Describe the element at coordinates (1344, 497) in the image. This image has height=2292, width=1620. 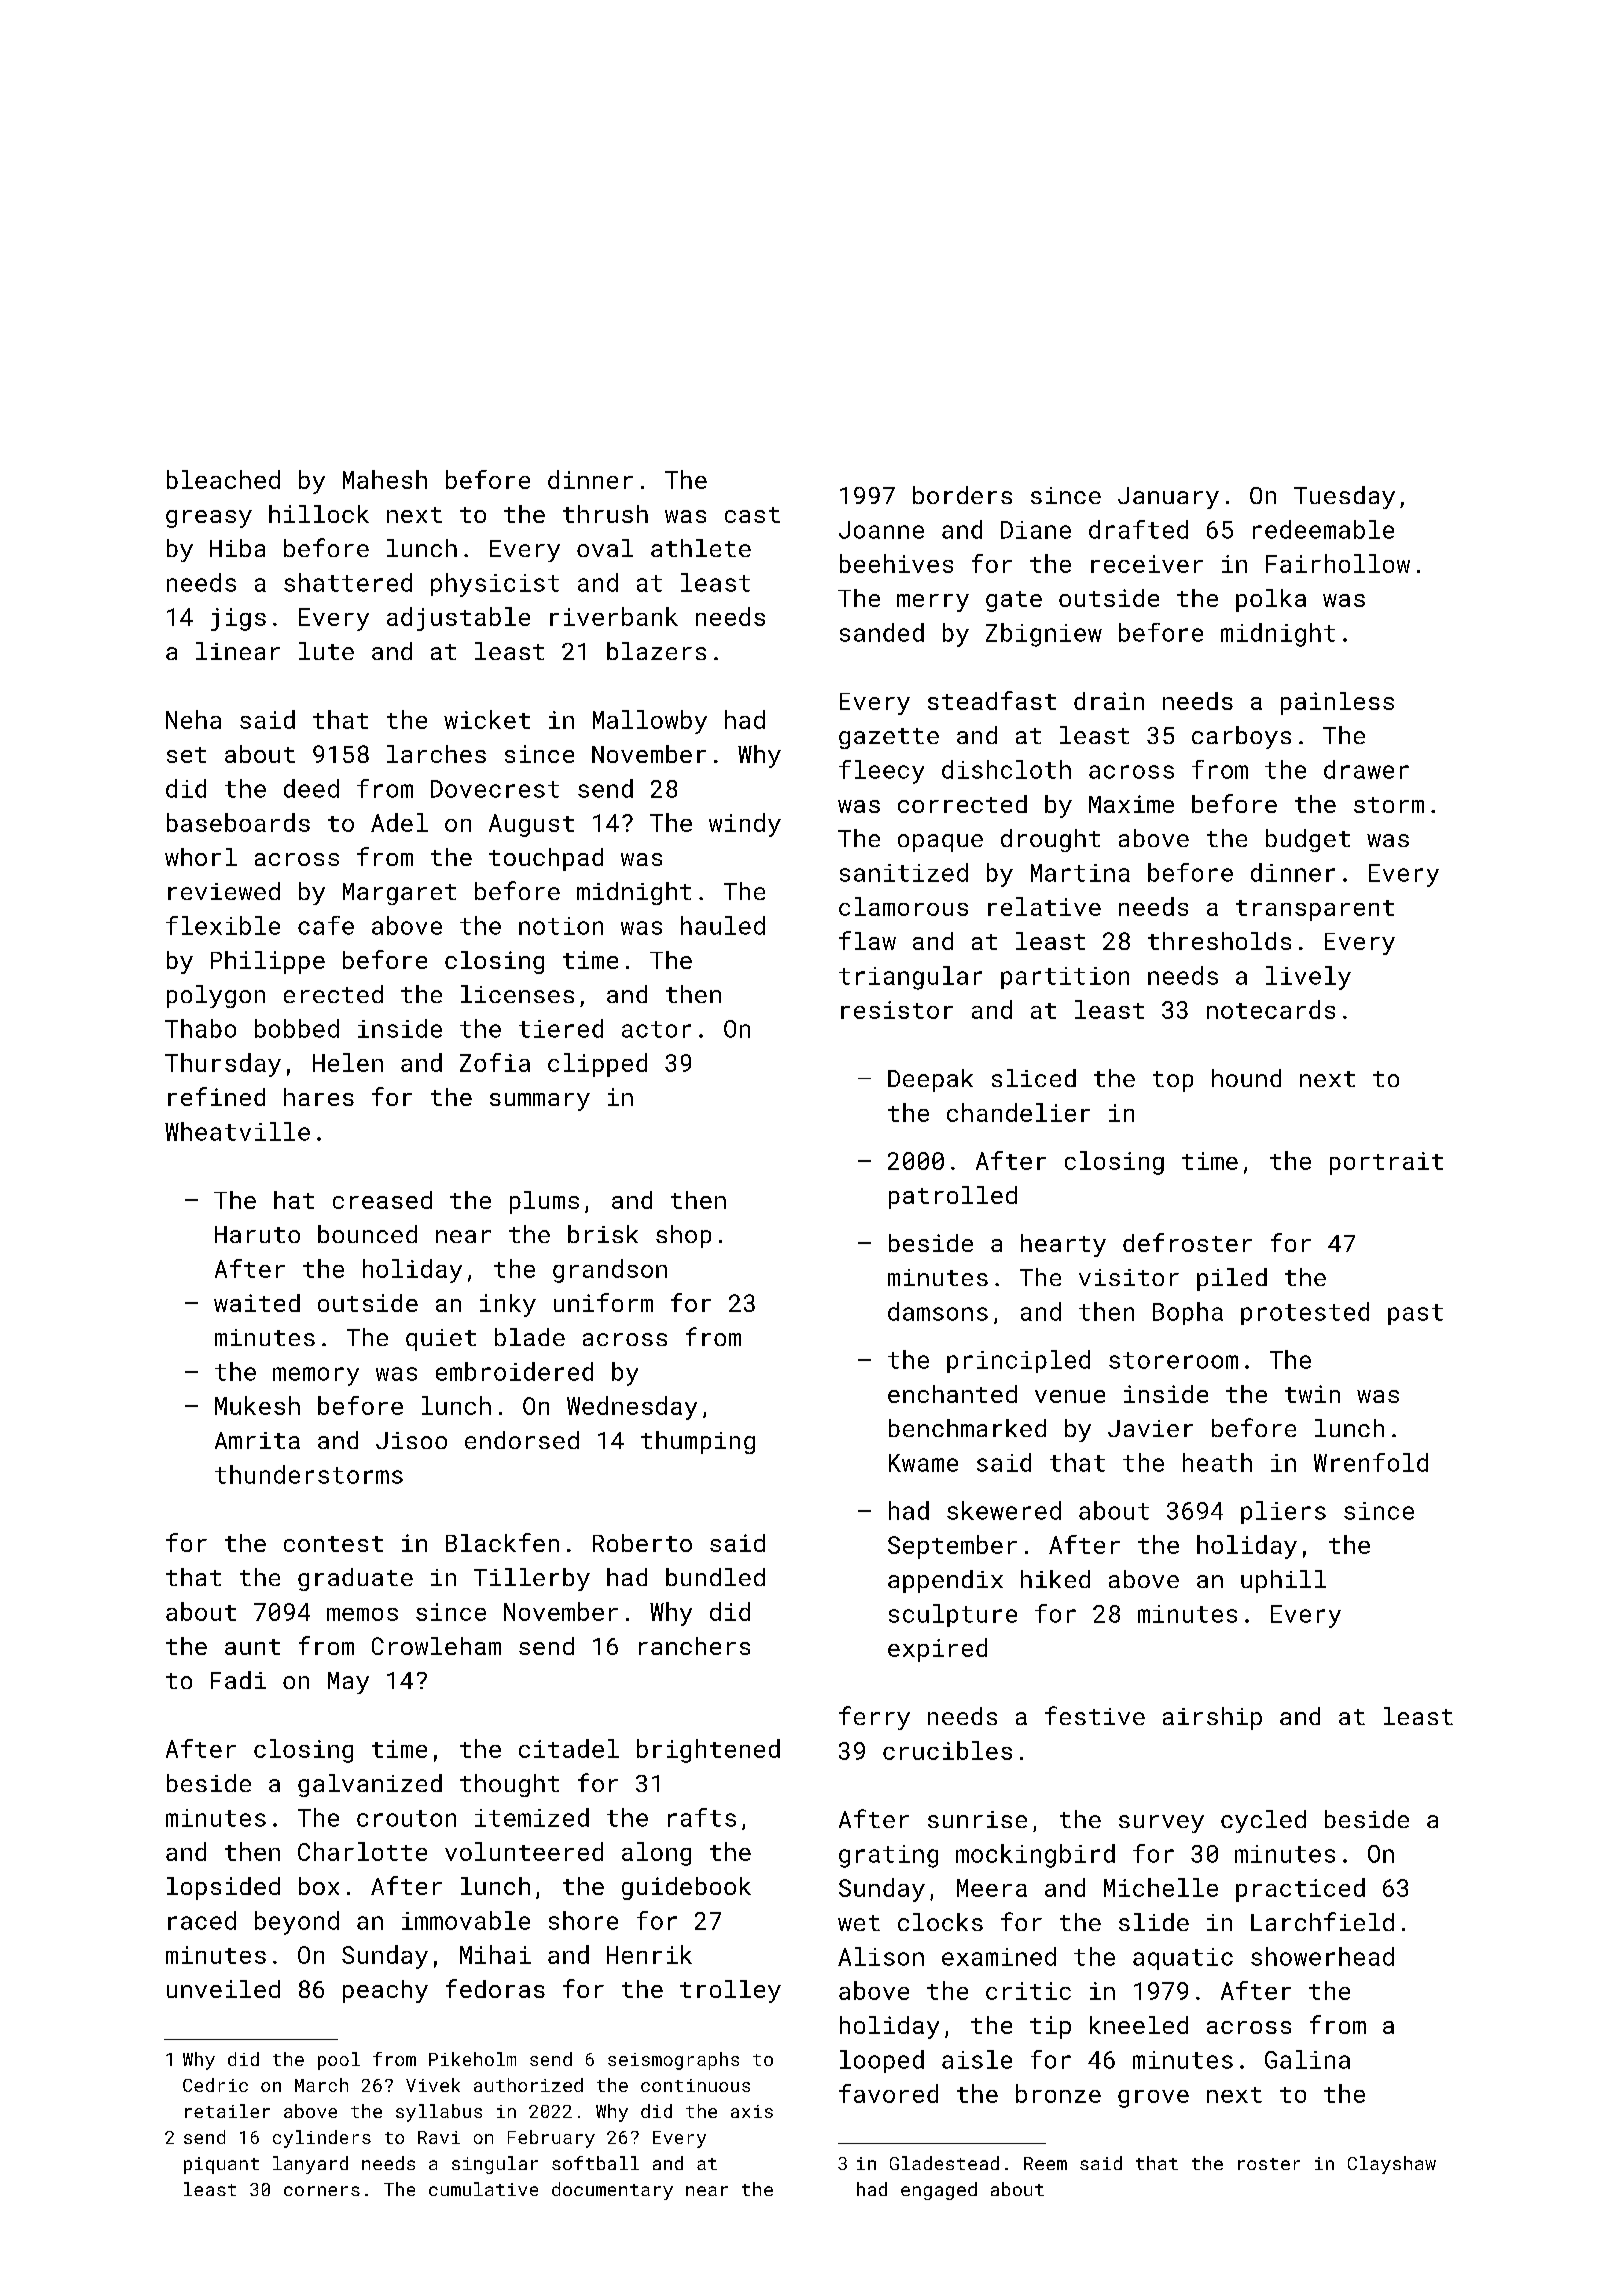
I see `Tuesday` at that location.
